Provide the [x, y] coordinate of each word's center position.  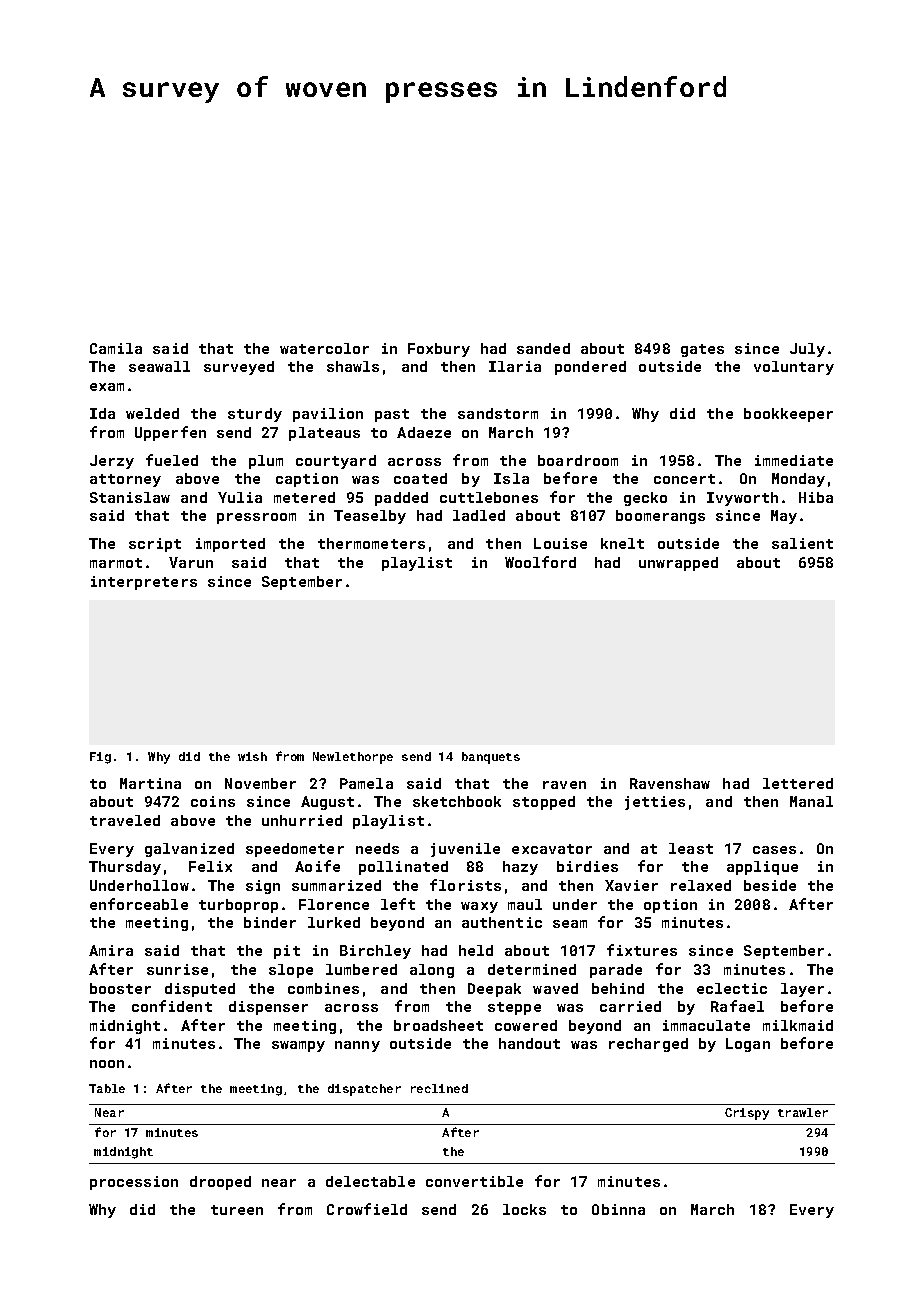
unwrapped [678, 564]
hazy [520, 868]
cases [774, 850]
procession [134, 1183]
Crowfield [367, 1209]
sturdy [255, 415]
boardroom [578, 460]
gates [702, 350]
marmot [116, 563]
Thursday [125, 868]
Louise [560, 543]
